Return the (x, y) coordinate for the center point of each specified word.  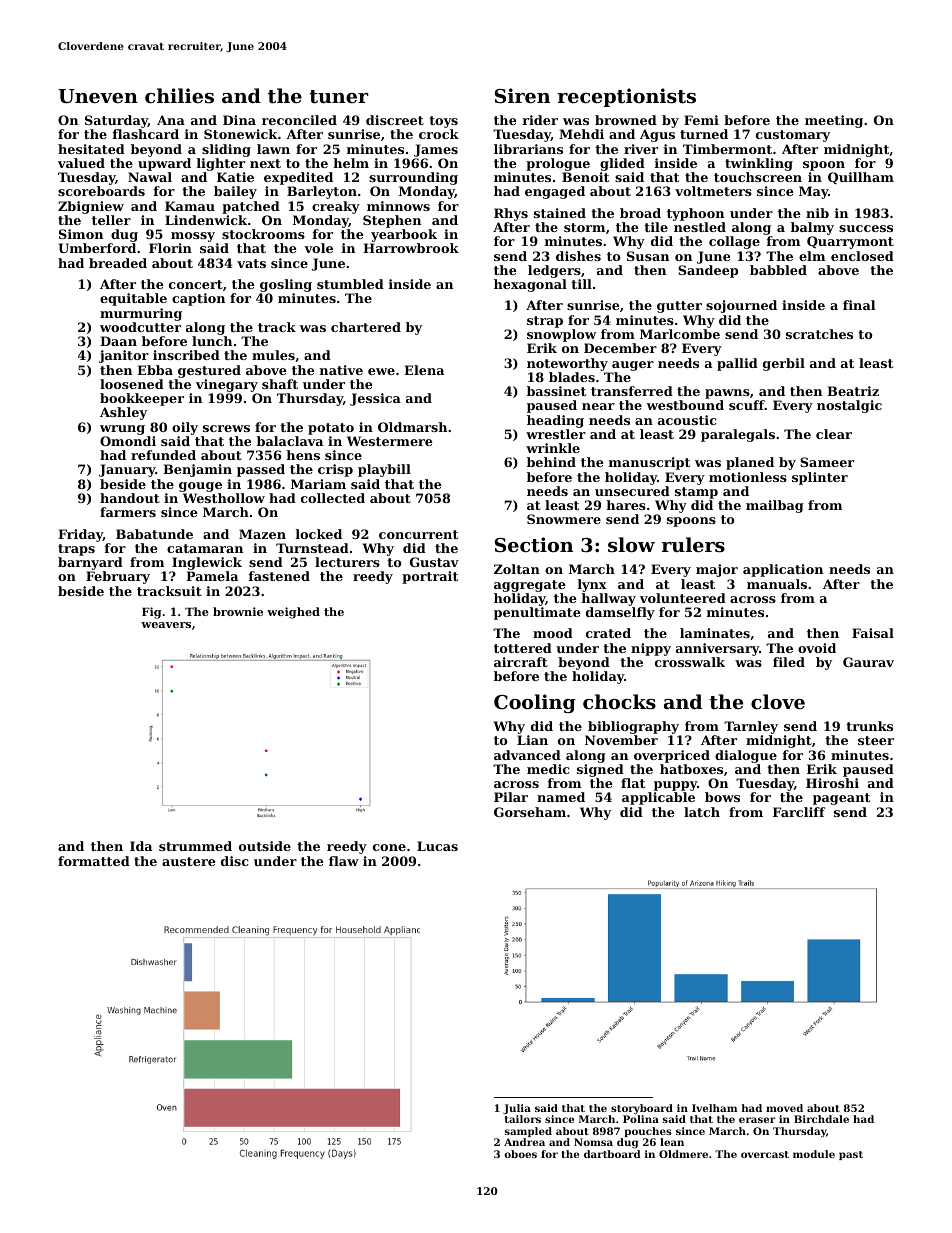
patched (251, 207)
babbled (778, 270)
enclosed (862, 256)
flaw (344, 861)
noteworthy (567, 364)
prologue (558, 164)
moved (784, 1108)
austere (189, 861)
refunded (163, 455)
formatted (94, 861)
